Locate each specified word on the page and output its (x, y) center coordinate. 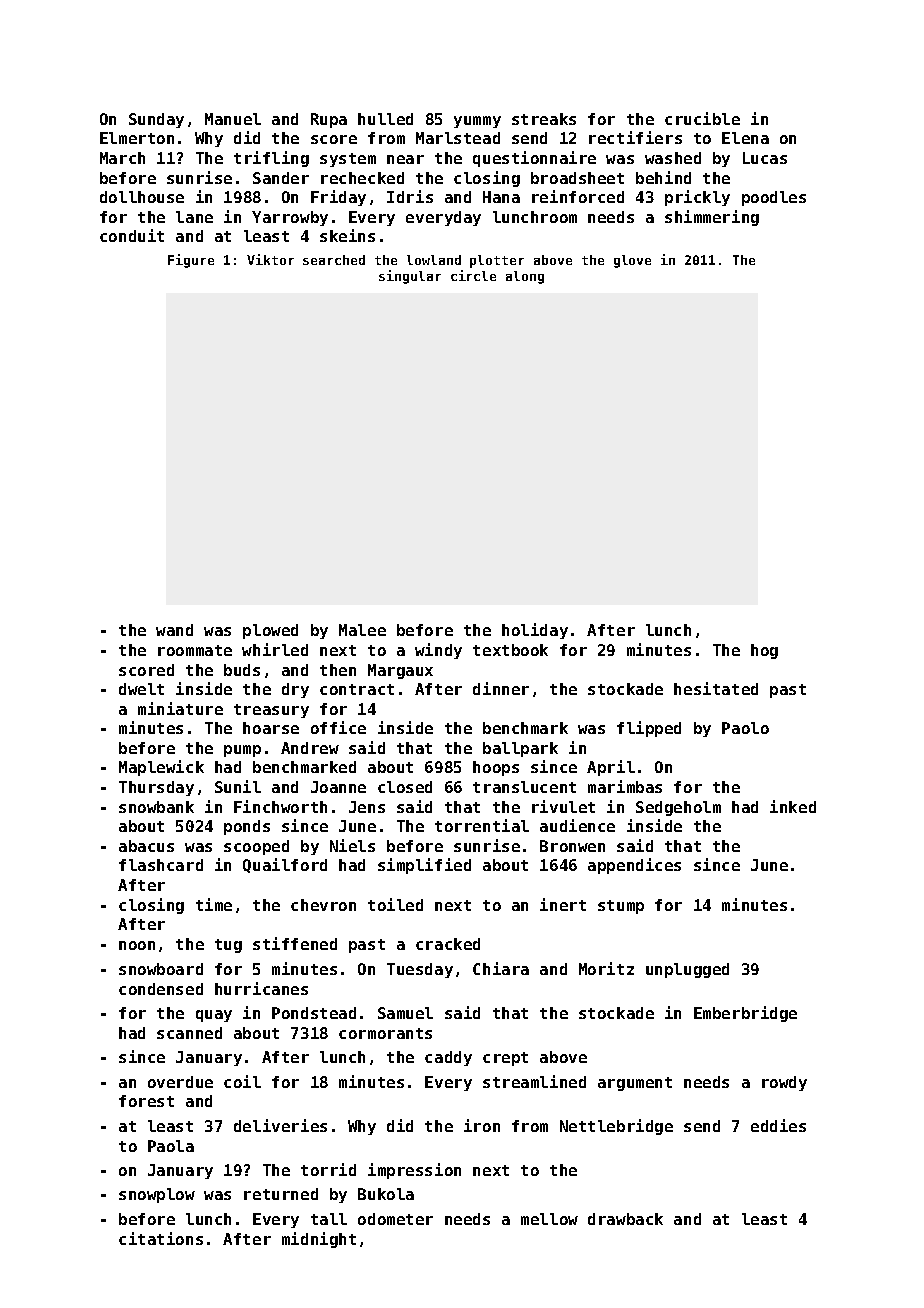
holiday (535, 631)
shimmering (712, 218)
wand (174, 630)
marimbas (625, 786)
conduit (132, 235)
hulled (385, 119)
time (214, 904)
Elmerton (137, 138)
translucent (524, 787)
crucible (702, 118)
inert (563, 904)
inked (793, 806)
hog (764, 651)
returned (281, 1194)
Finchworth (280, 806)
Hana (501, 197)
